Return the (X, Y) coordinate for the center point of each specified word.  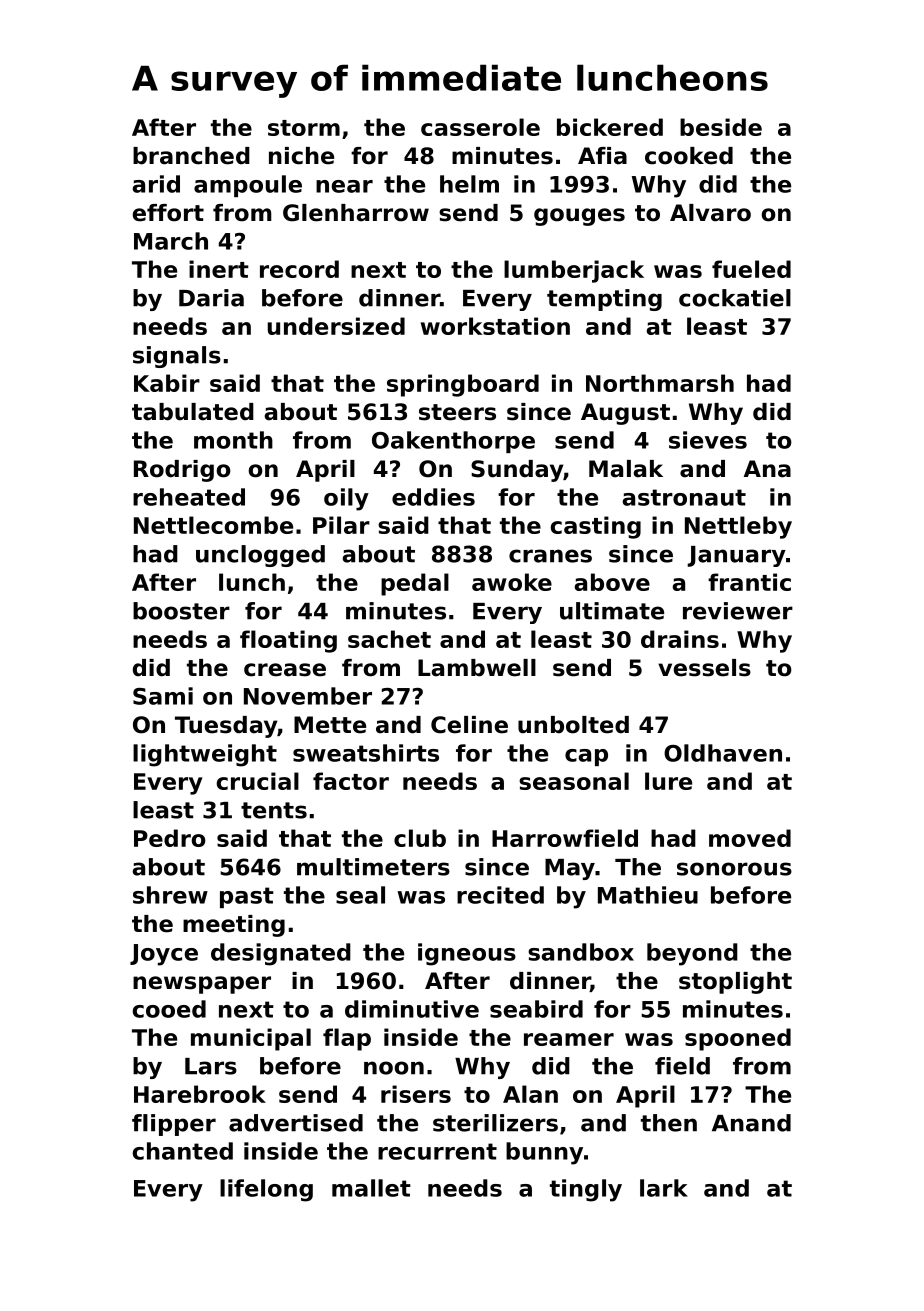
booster (181, 611)
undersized (336, 326)
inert (219, 269)
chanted (182, 1151)
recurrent (437, 1151)
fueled (751, 269)
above (612, 582)
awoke (512, 582)
